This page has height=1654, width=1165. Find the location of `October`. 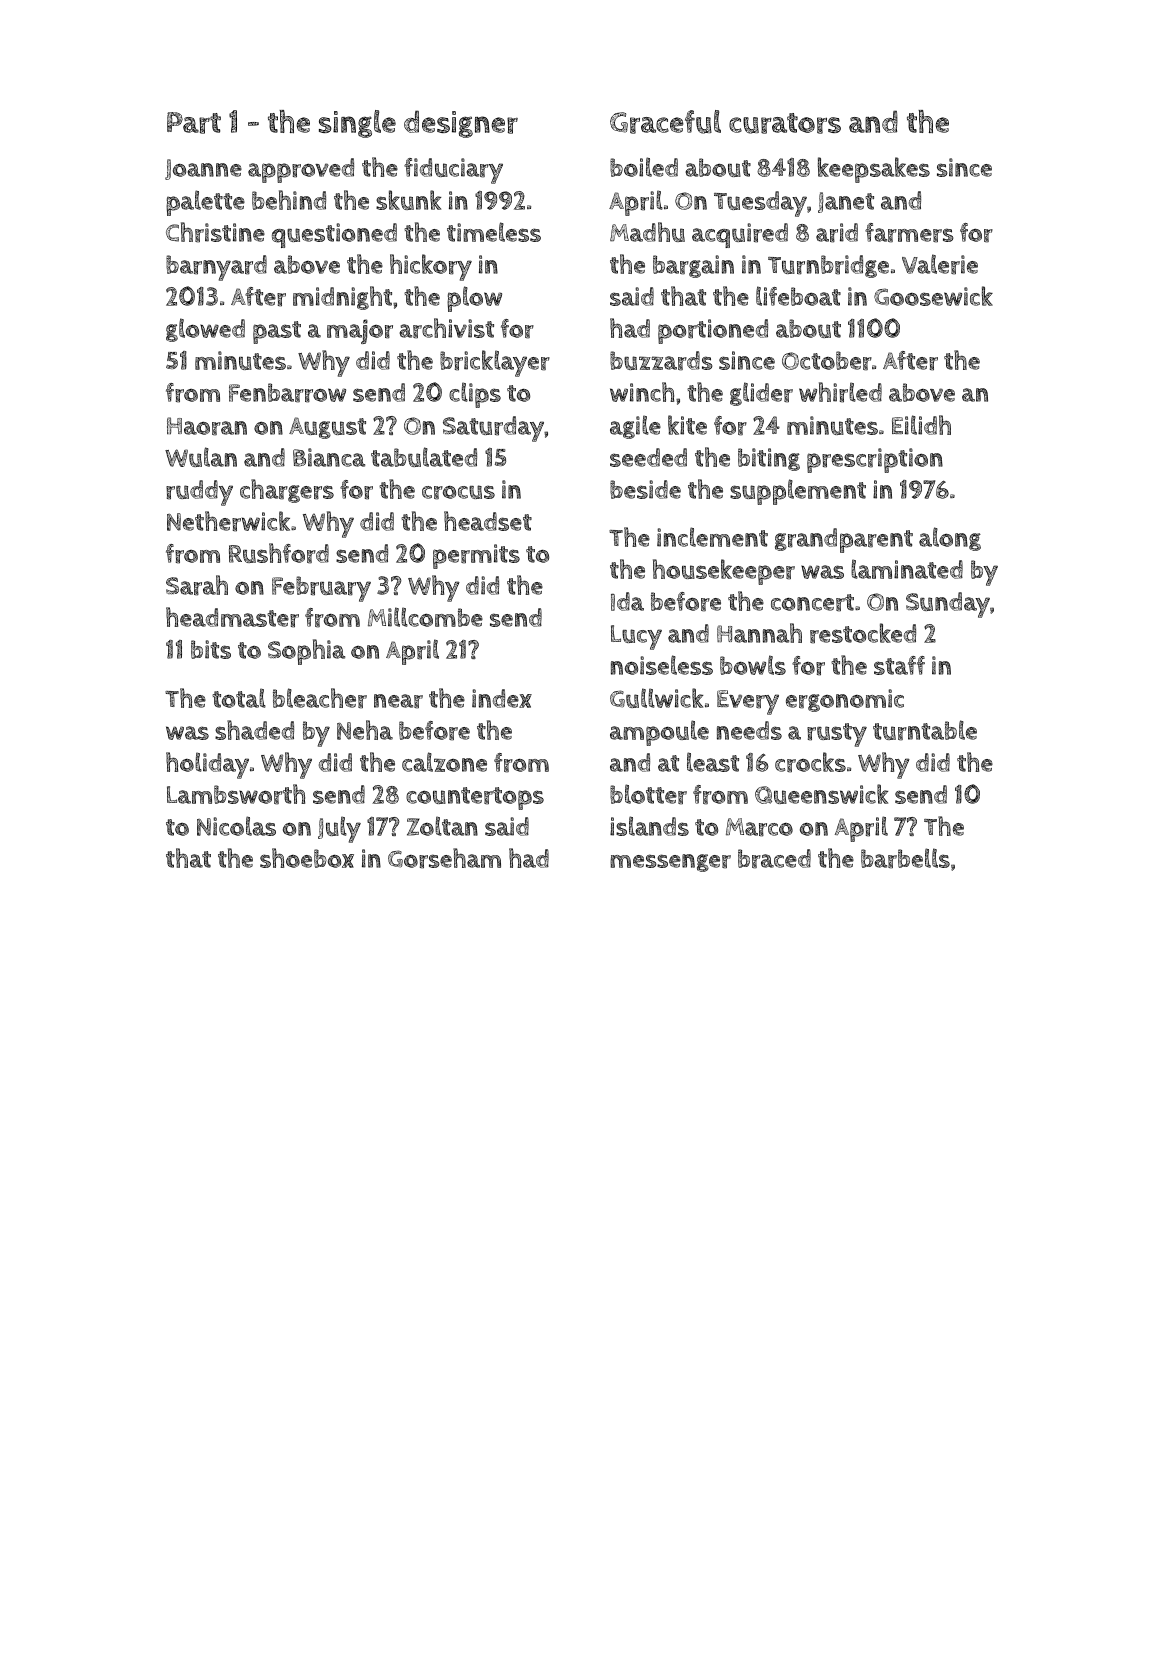

October is located at coordinates (827, 361).
